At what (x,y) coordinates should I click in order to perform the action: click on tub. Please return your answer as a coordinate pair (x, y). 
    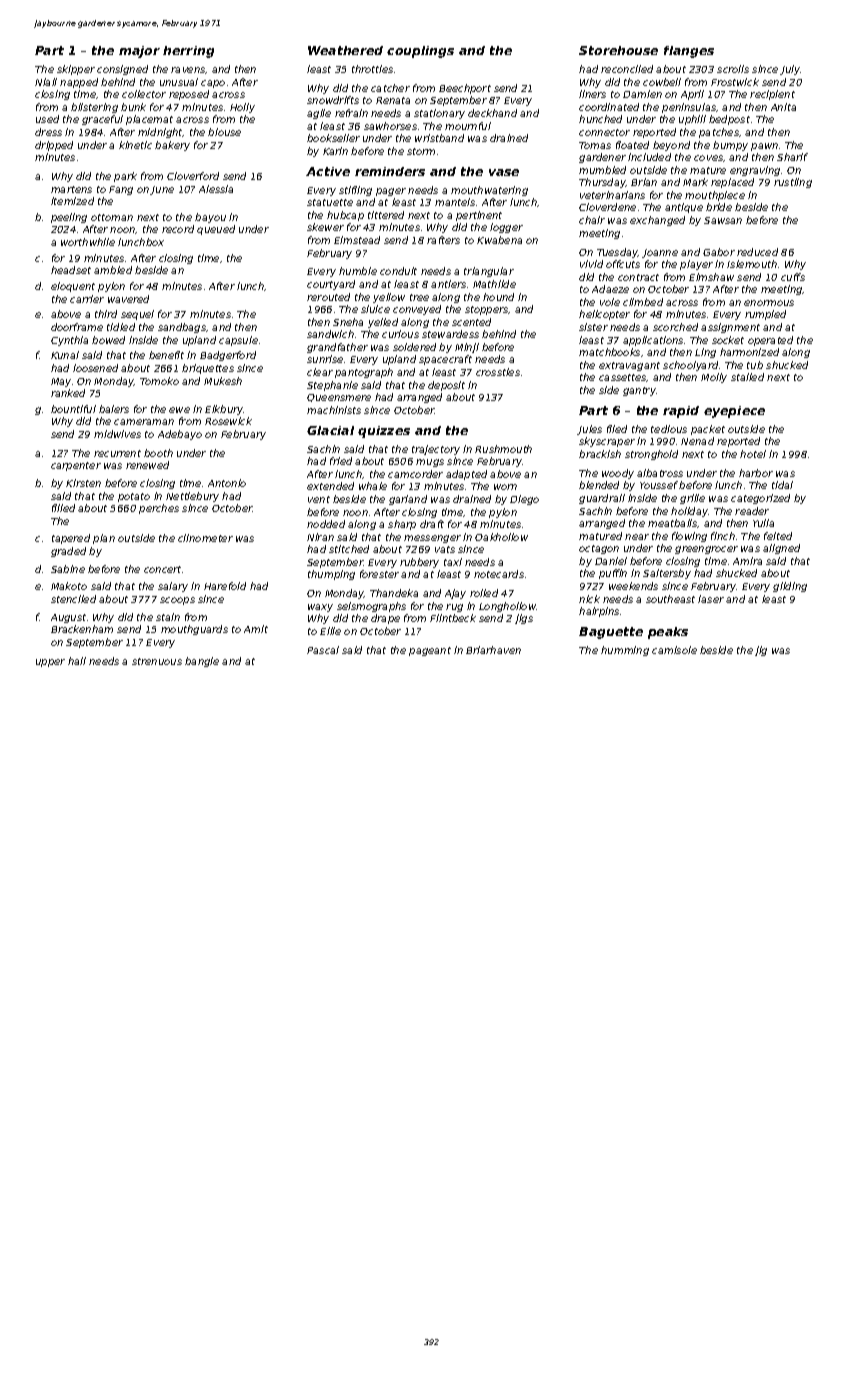
    Looking at the image, I should click on (755, 365).
